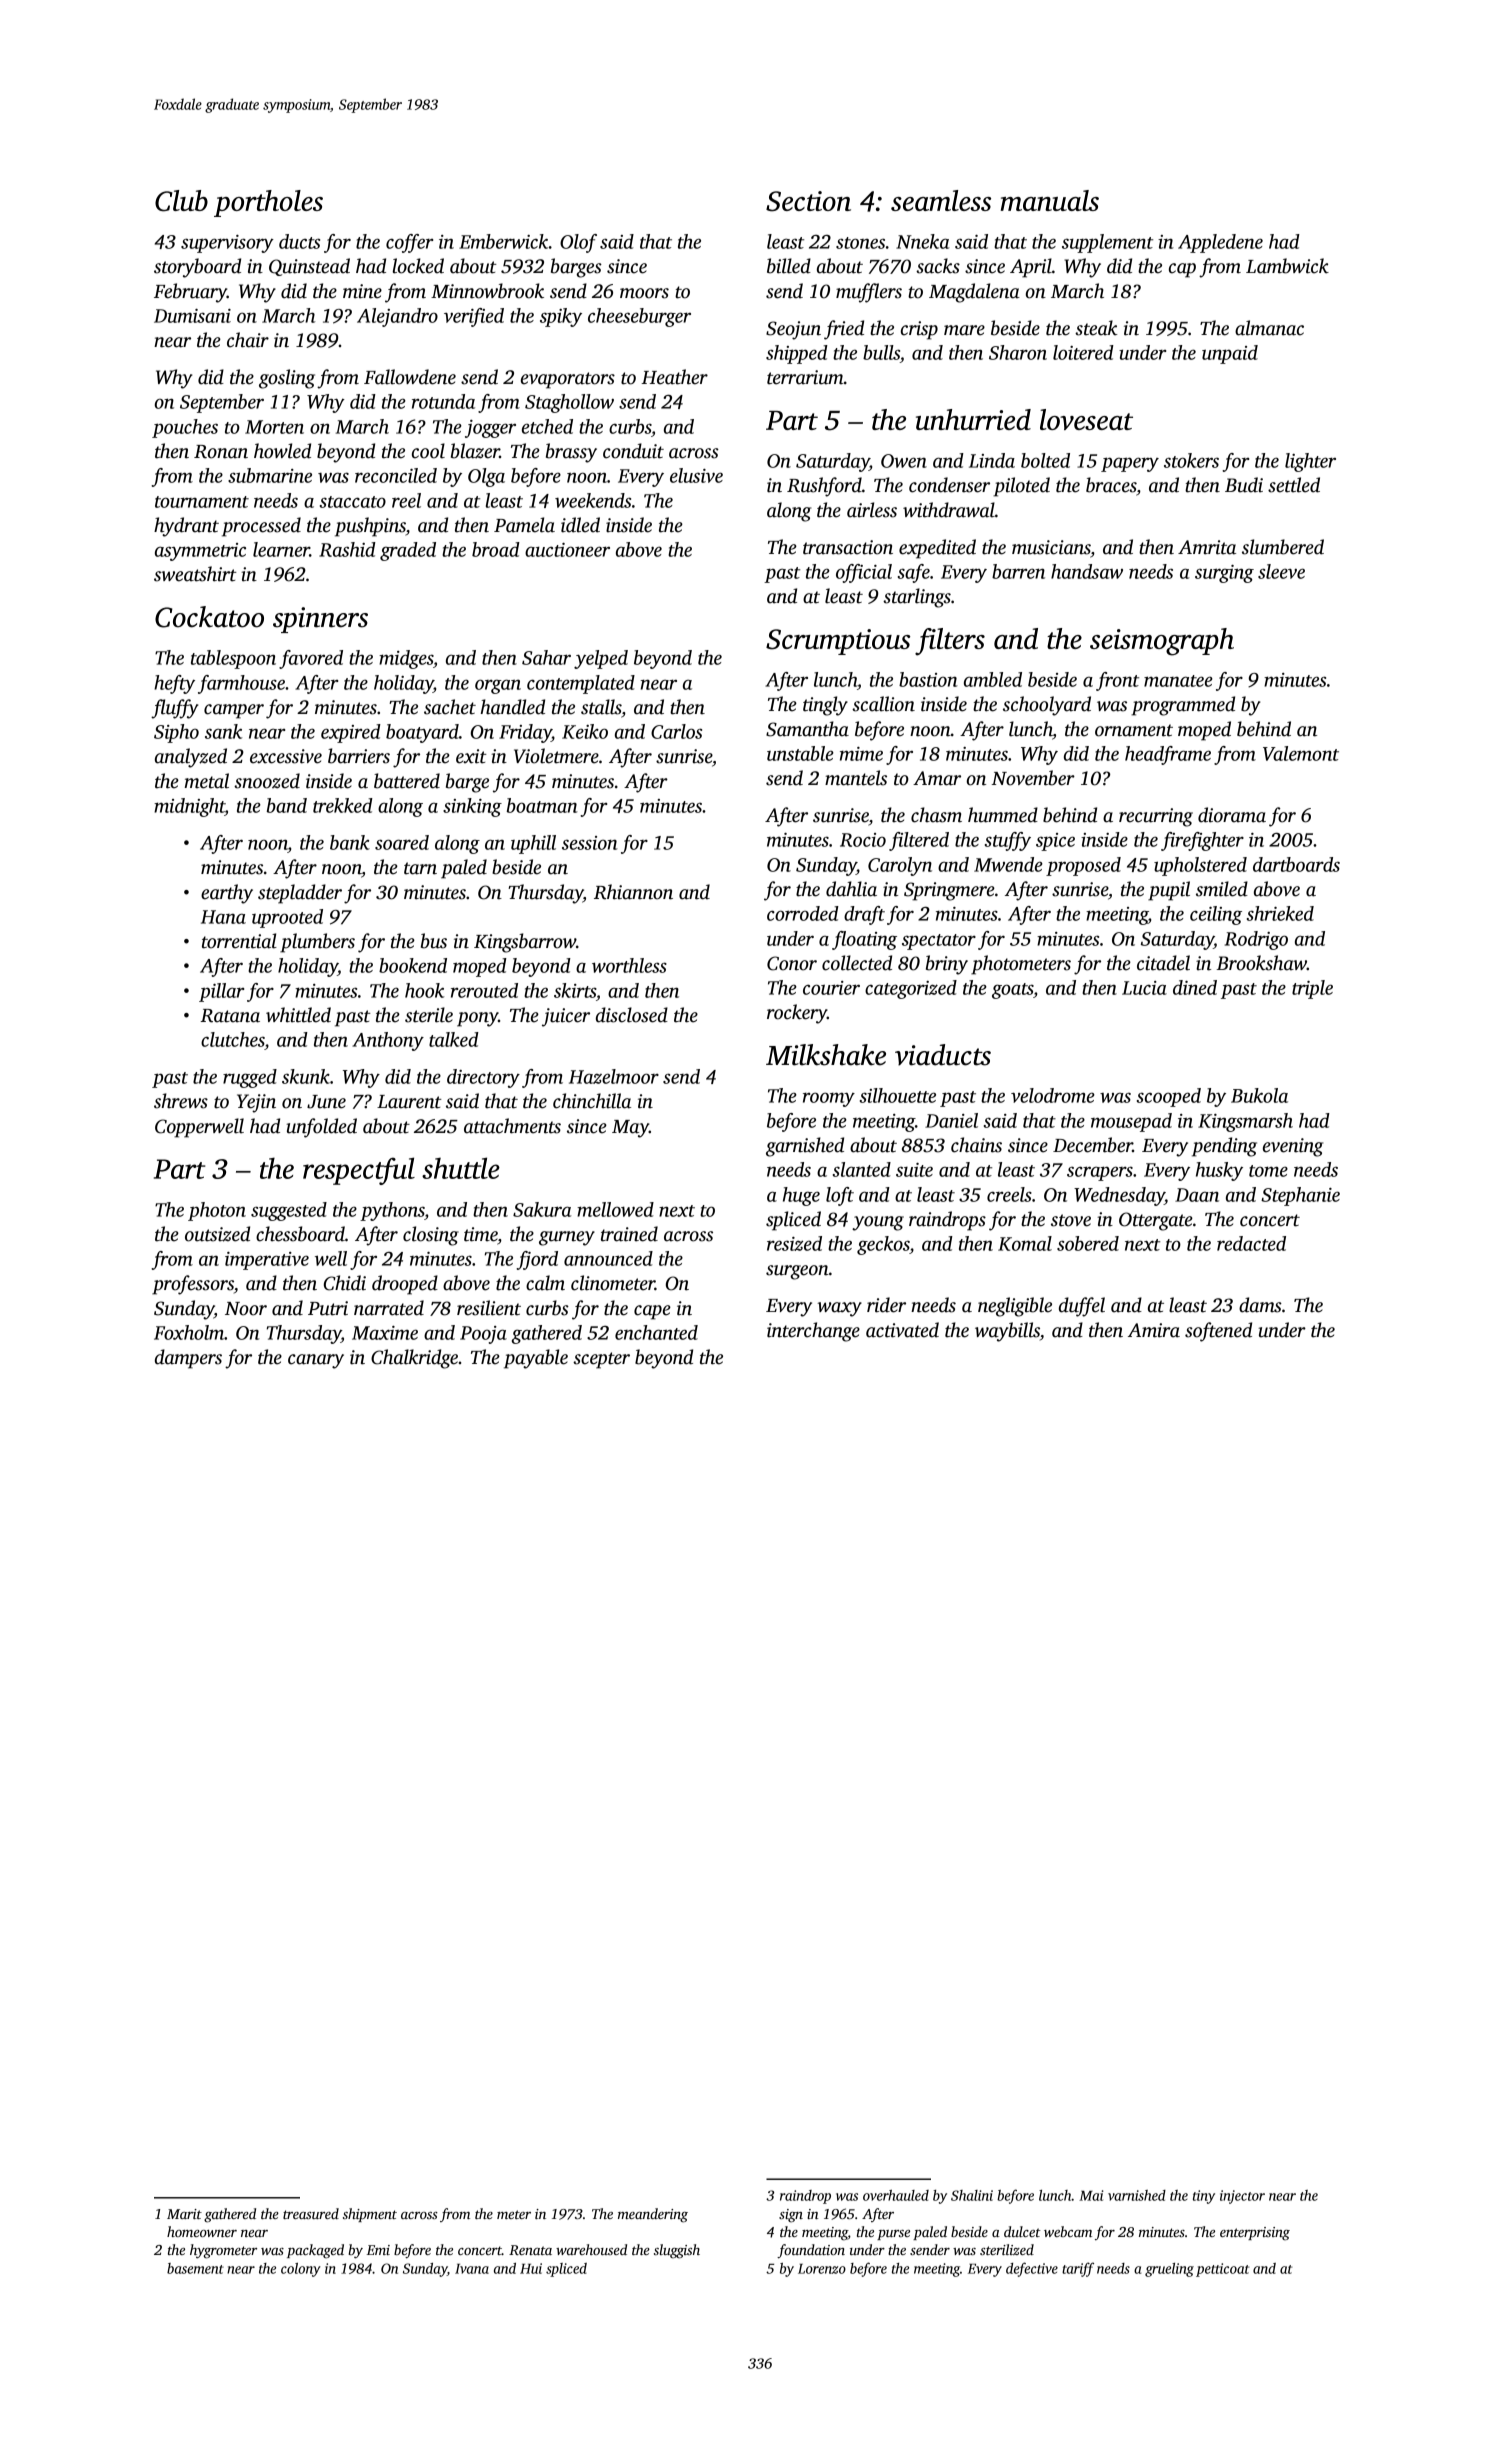 The image size is (1496, 2464). What do you see at coordinates (472, 2269) in the screenshot?
I see `Ivana` at bounding box center [472, 2269].
